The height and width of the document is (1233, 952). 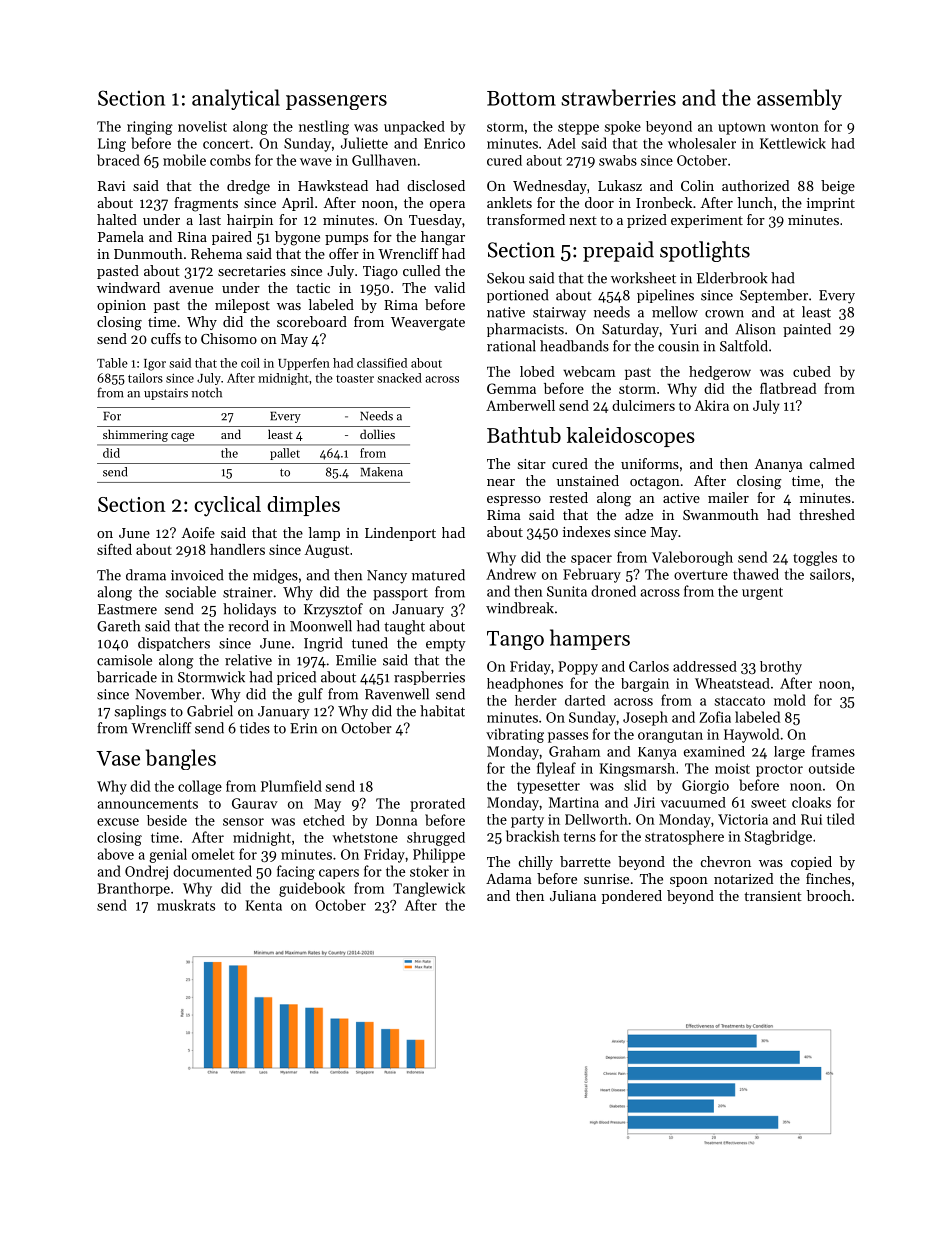 What do you see at coordinates (831, 204) in the document?
I see `imprint` at bounding box center [831, 204].
